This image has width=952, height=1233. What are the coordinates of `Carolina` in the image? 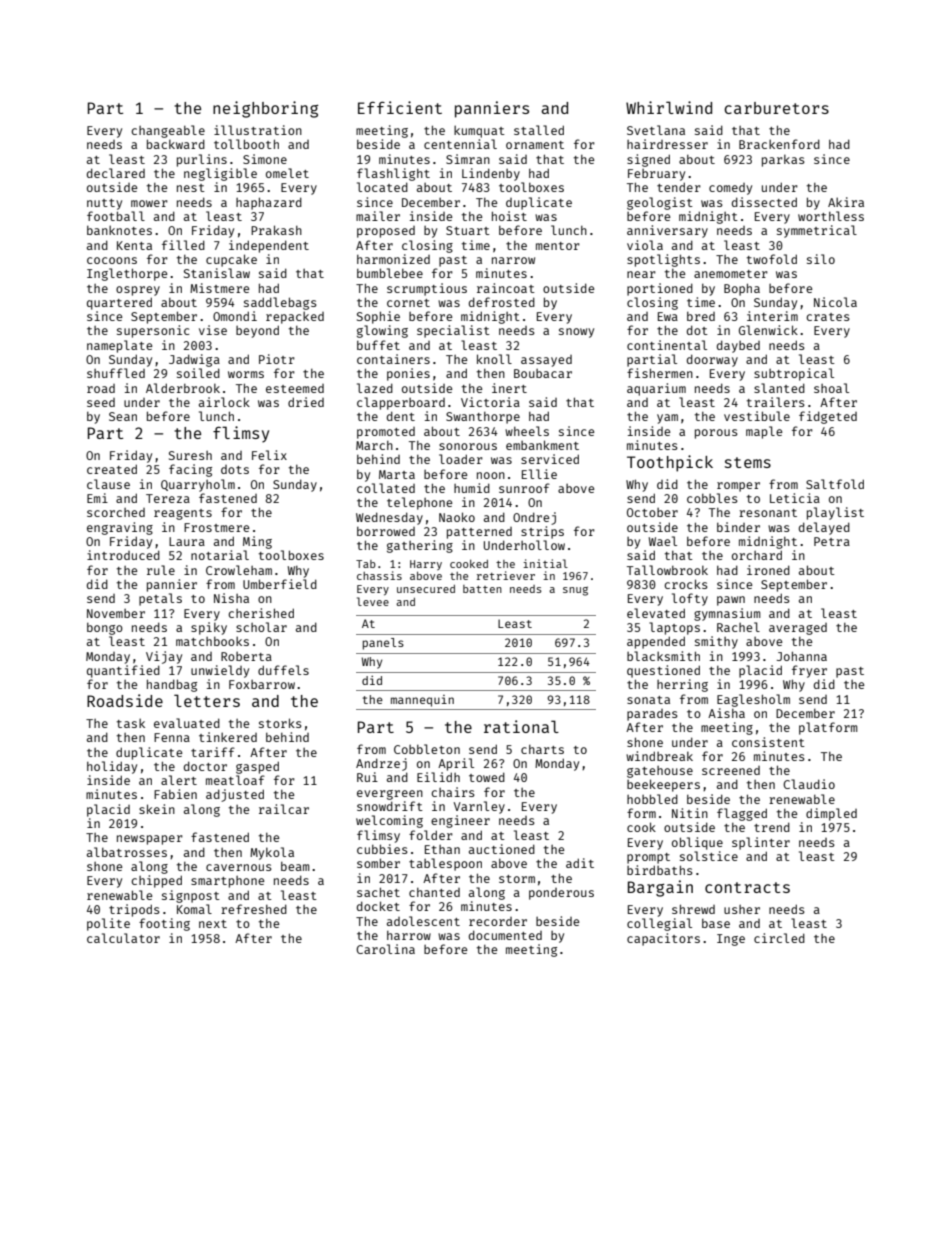 It's located at (385, 949).
